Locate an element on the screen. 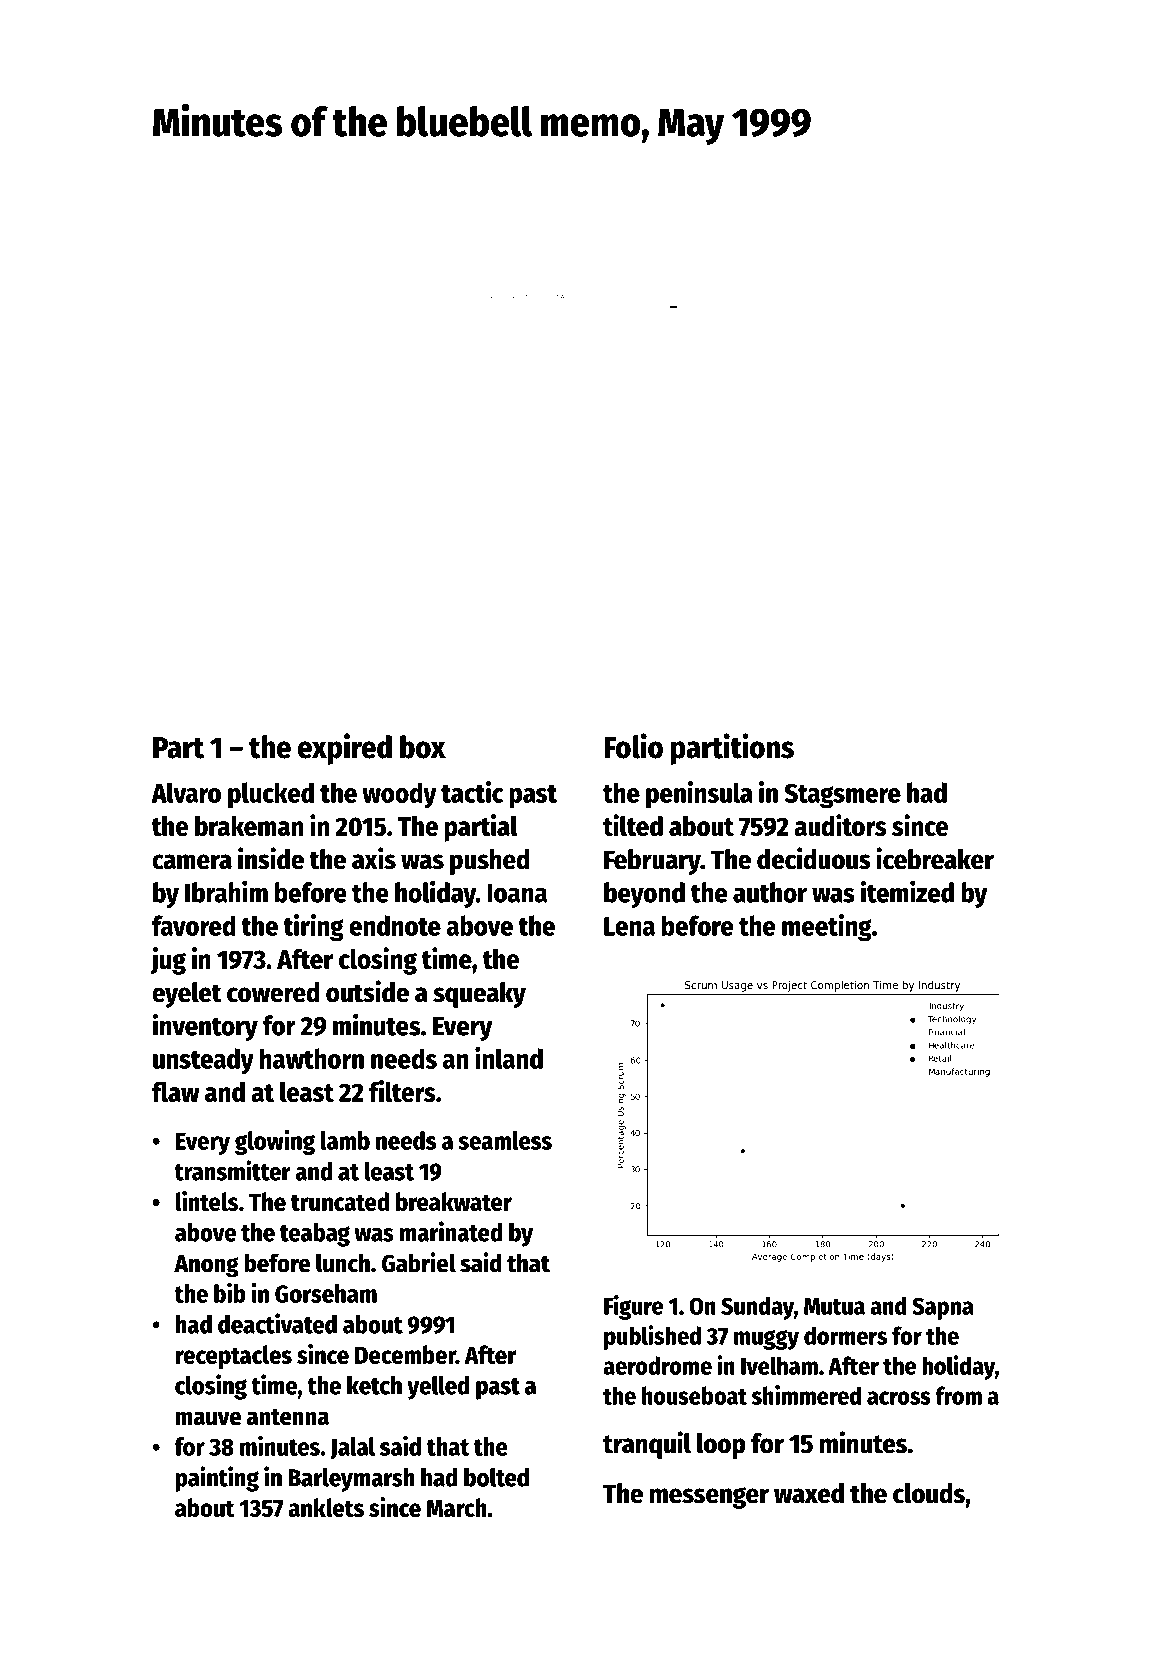 This screenshot has height=1654, width=1165. tactic is located at coordinates (472, 792).
